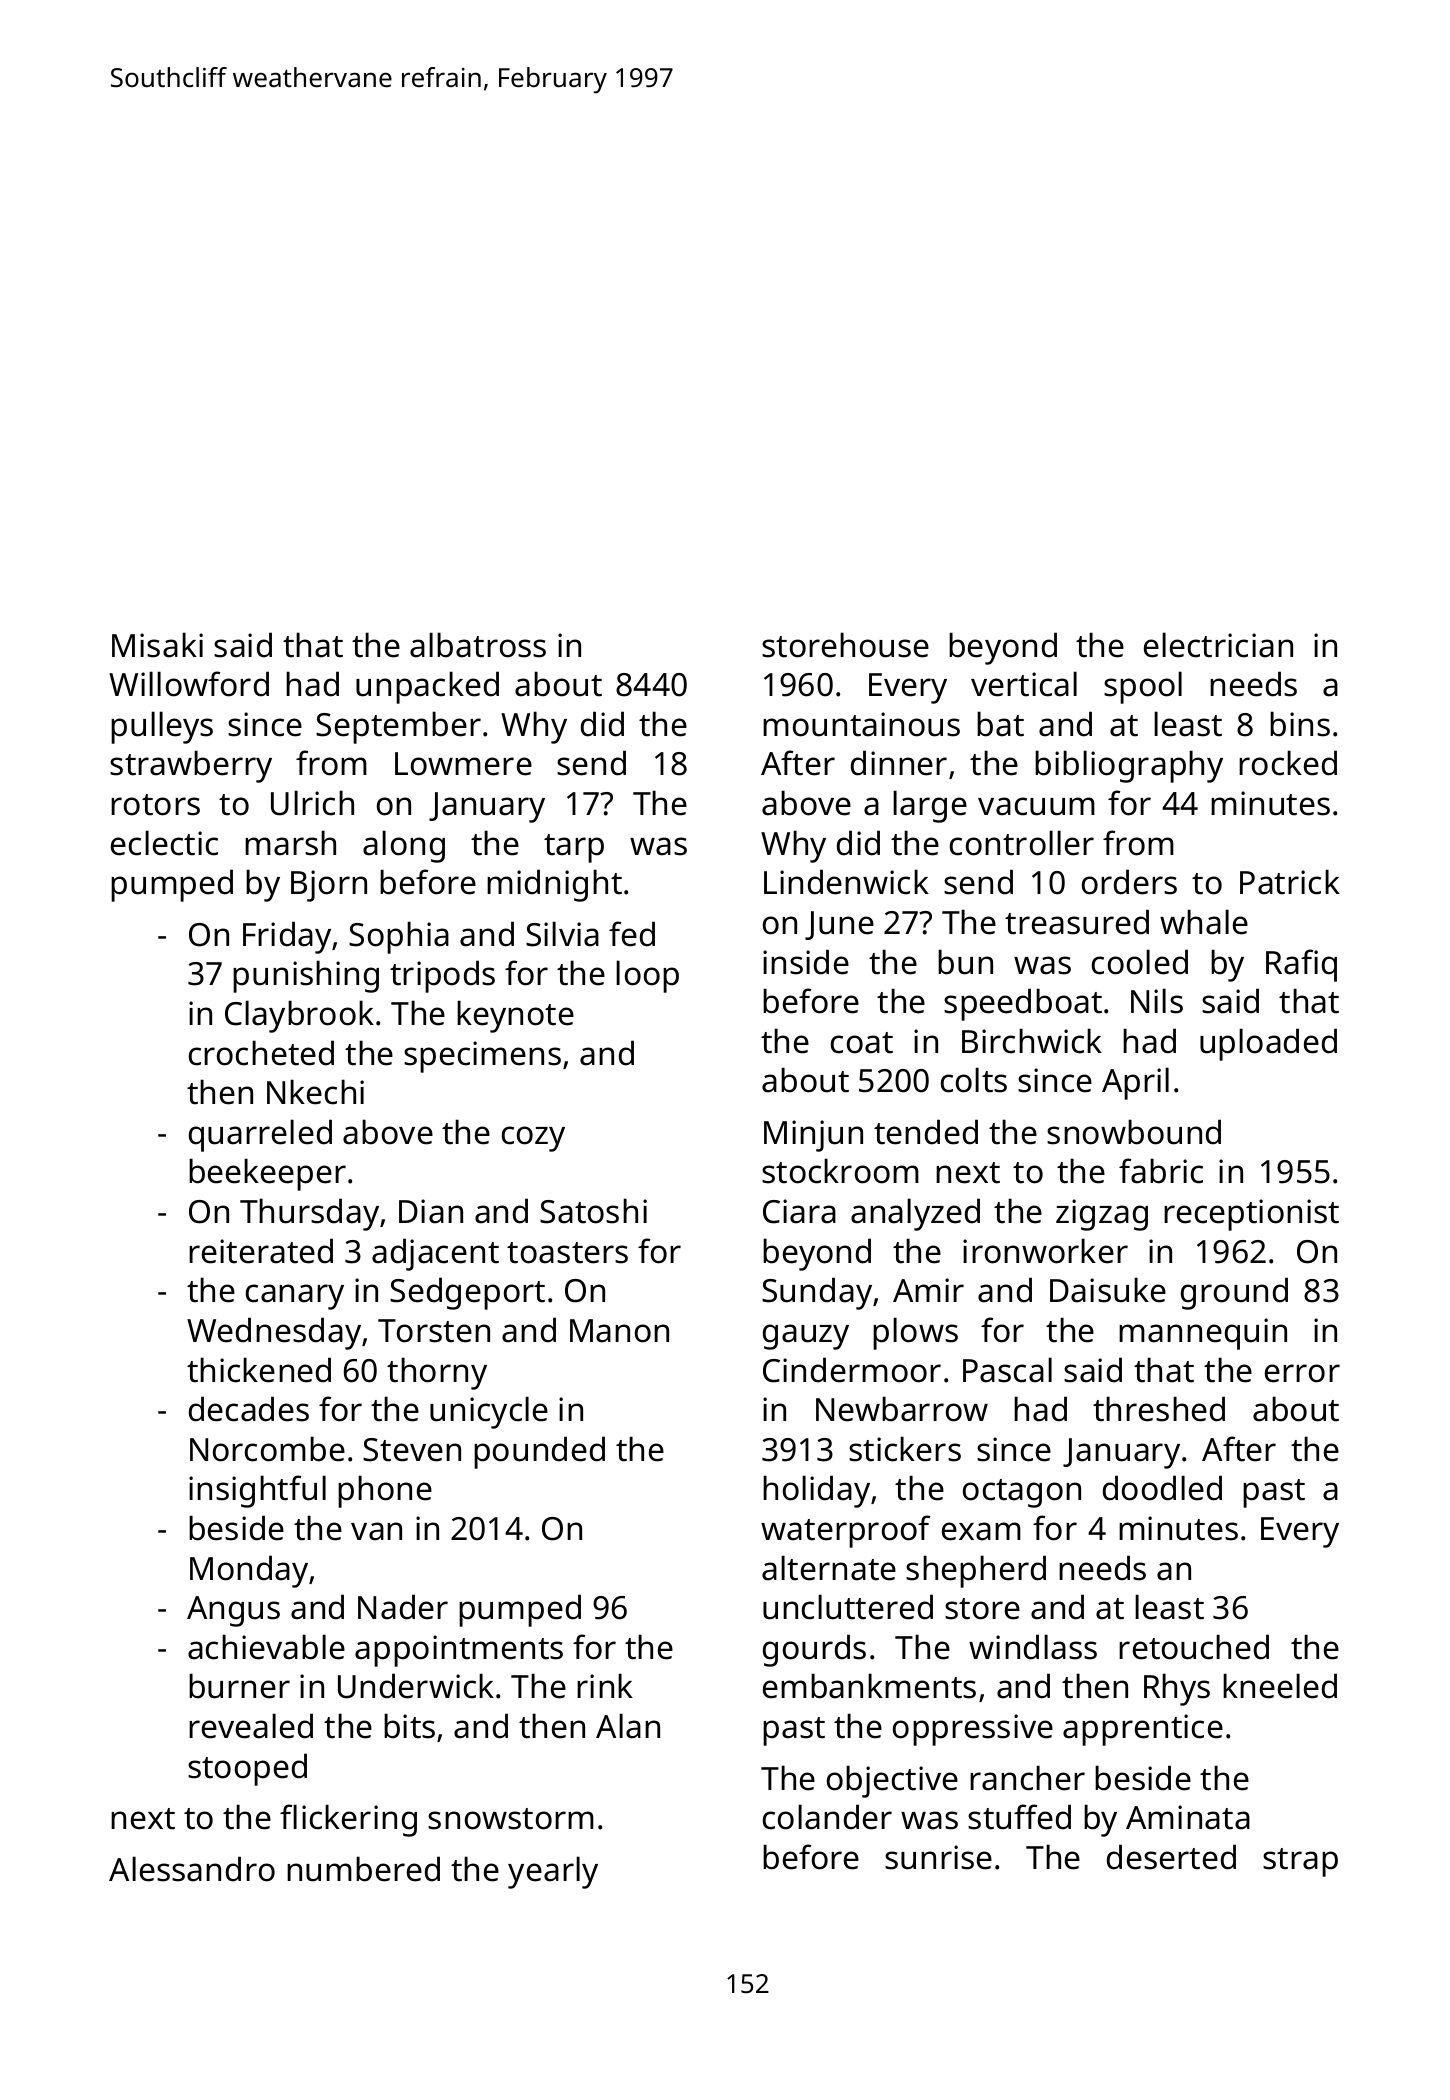 This screenshot has height=2100, width=1450. What do you see at coordinates (1280, 1686) in the screenshot?
I see `kneeled` at bounding box center [1280, 1686].
